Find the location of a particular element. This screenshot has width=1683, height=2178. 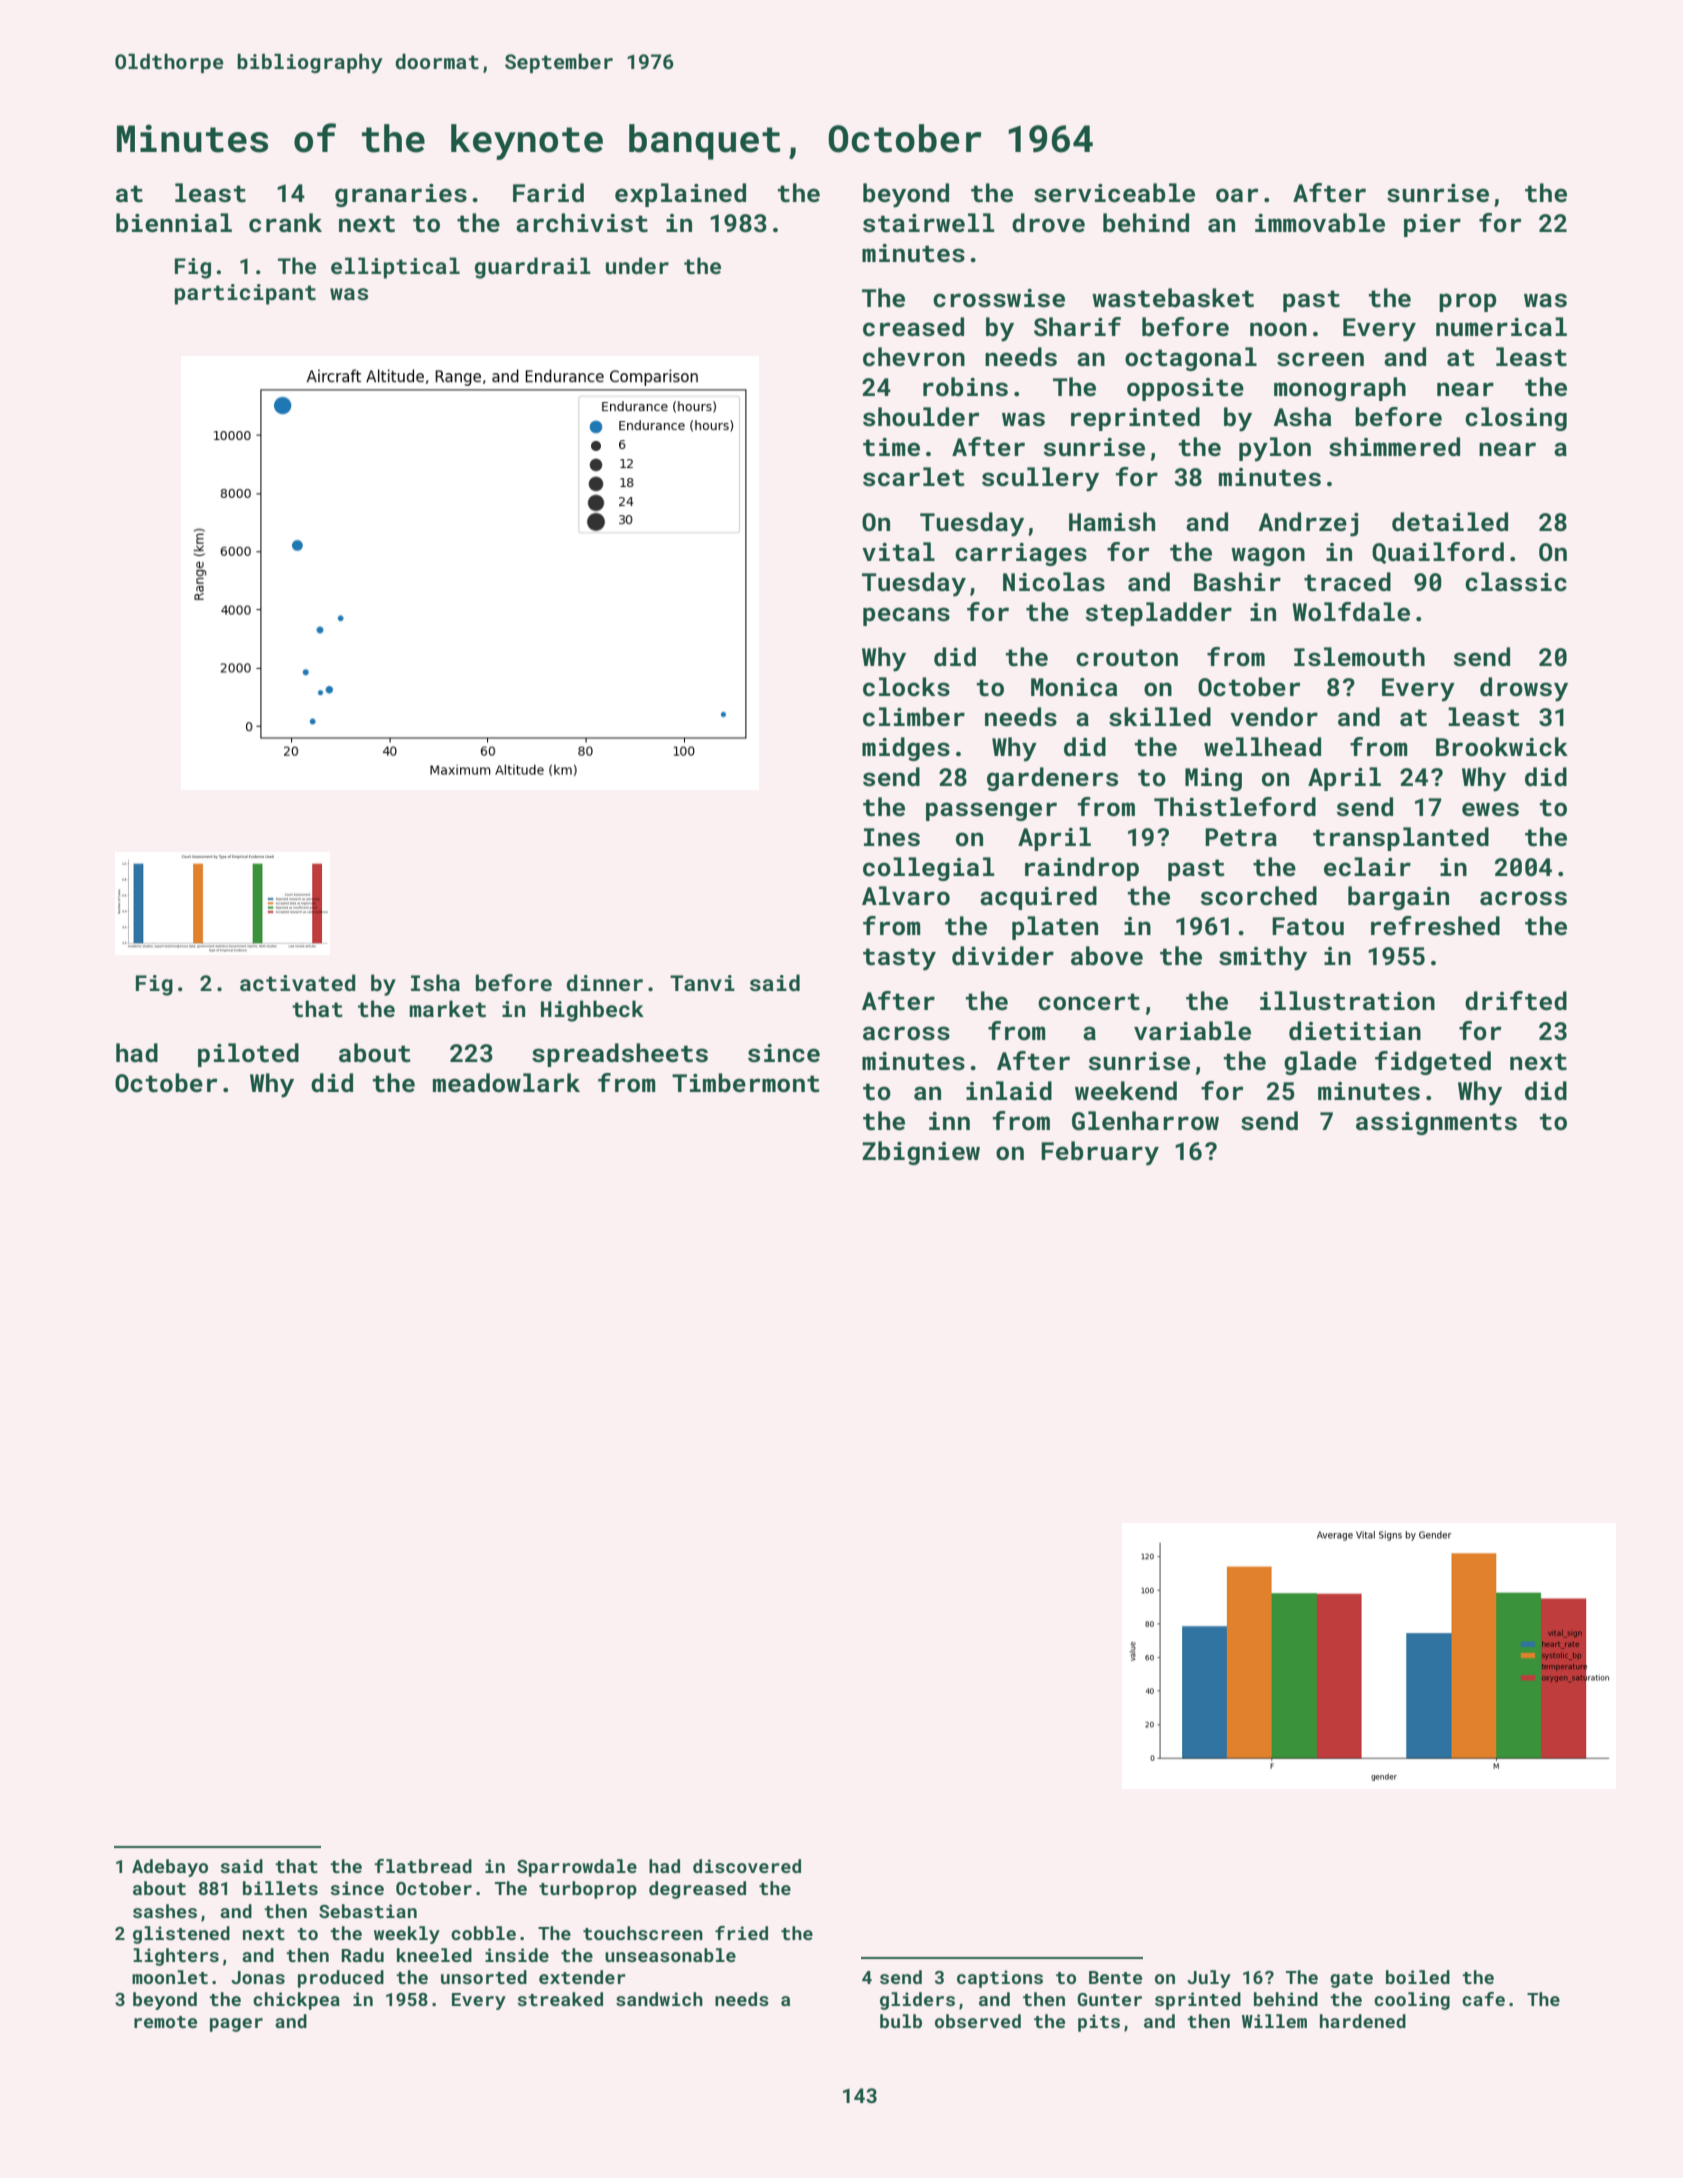

stairwell is located at coordinates (928, 223).
